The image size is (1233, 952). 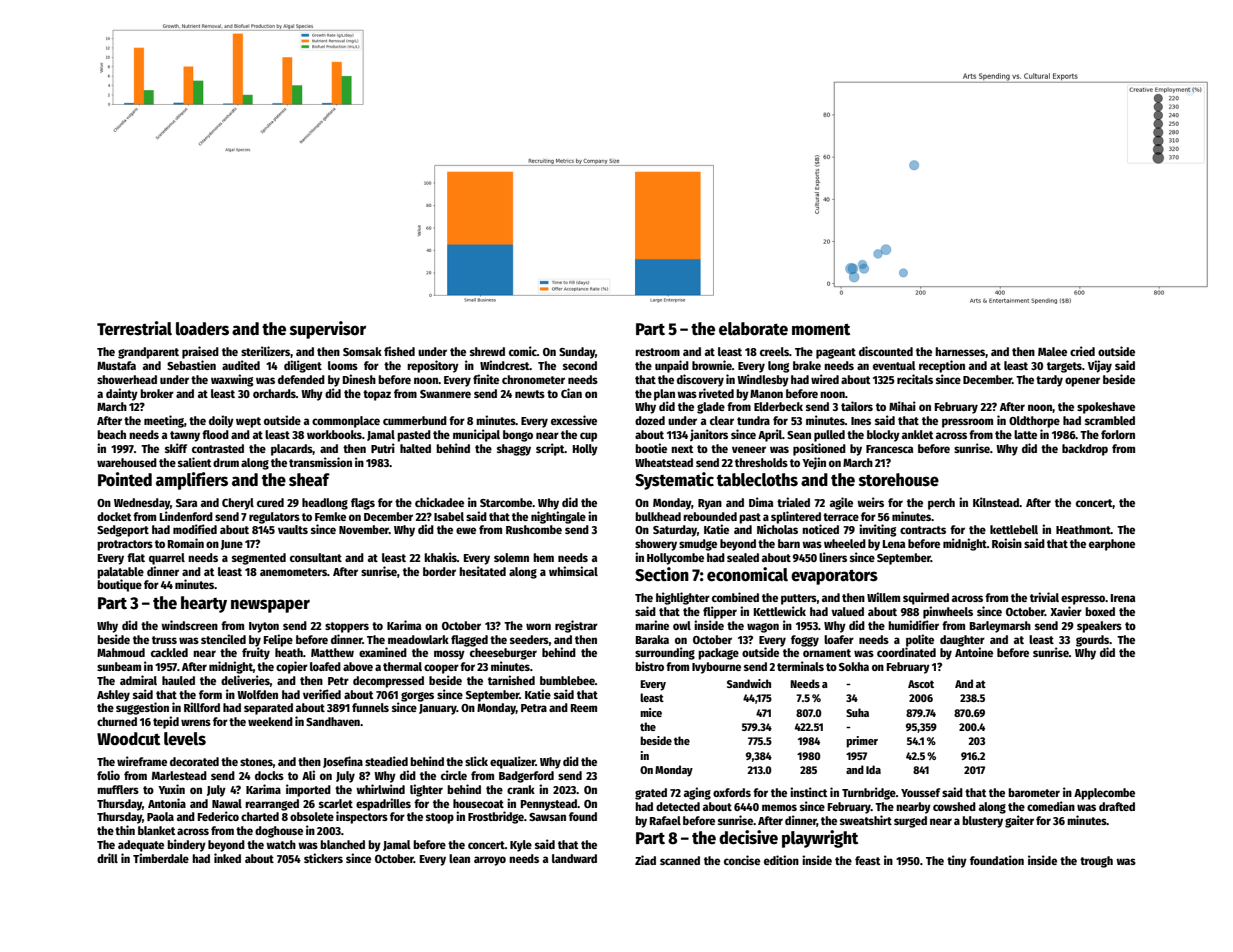 What do you see at coordinates (439, 502) in the image?
I see `chickadee` at bounding box center [439, 502].
